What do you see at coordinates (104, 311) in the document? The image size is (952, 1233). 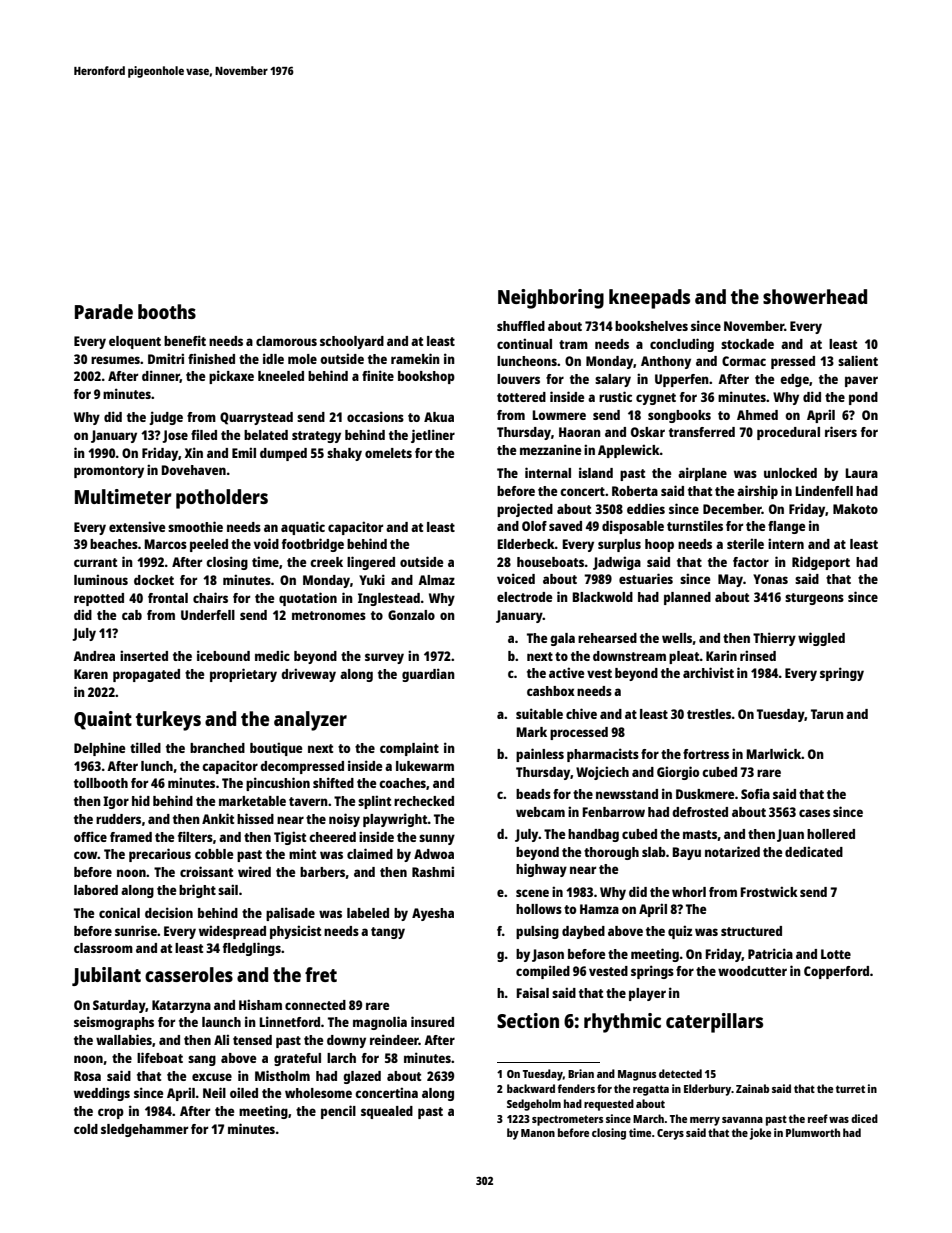 I see `Parade` at bounding box center [104, 311].
